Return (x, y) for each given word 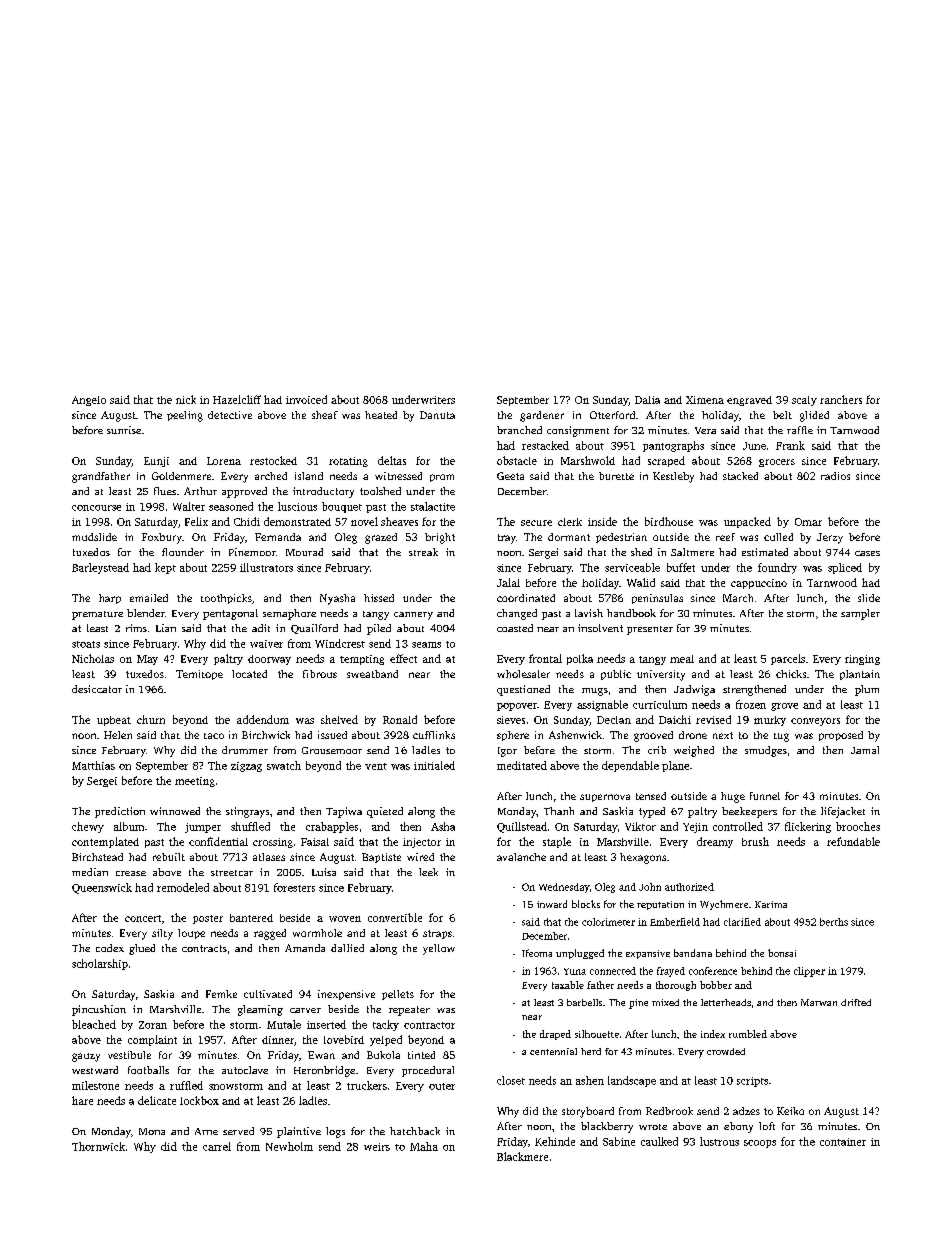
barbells (584, 1002)
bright (440, 538)
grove (784, 707)
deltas (392, 460)
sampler (860, 614)
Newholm (289, 1146)
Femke (221, 994)
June (754, 446)
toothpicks (226, 599)
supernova (605, 798)
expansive (648, 954)
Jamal (865, 750)
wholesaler (523, 674)
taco (214, 736)
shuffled (250, 826)
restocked (273, 460)
